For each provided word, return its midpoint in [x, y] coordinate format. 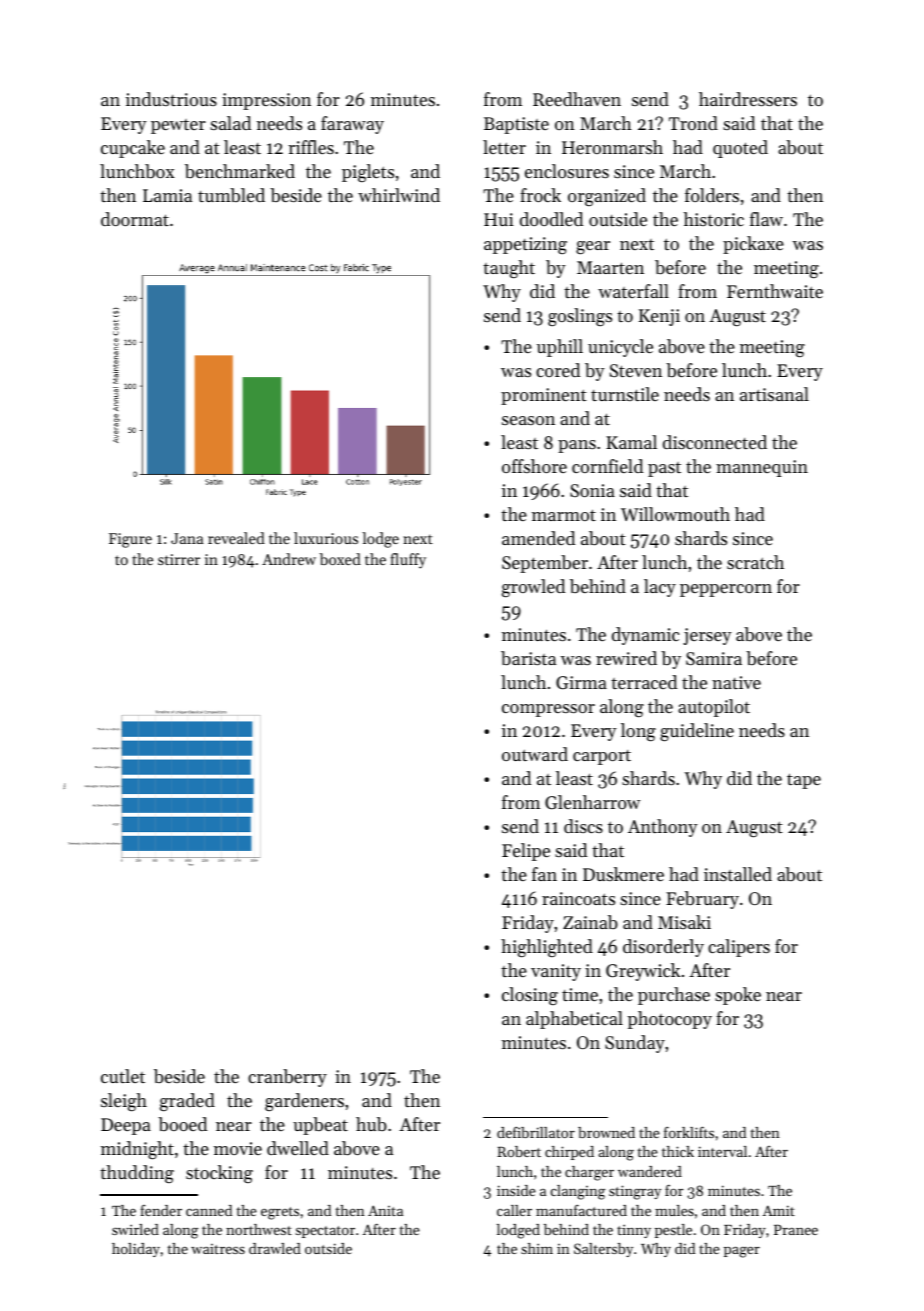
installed [738, 874]
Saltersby [603, 1250]
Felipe [526, 852]
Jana [187, 538]
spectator [325, 1232]
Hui [499, 219]
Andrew [289, 559]
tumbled [231, 195]
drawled [275, 1248]
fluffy [408, 561]
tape [804, 781]
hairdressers [748, 99]
